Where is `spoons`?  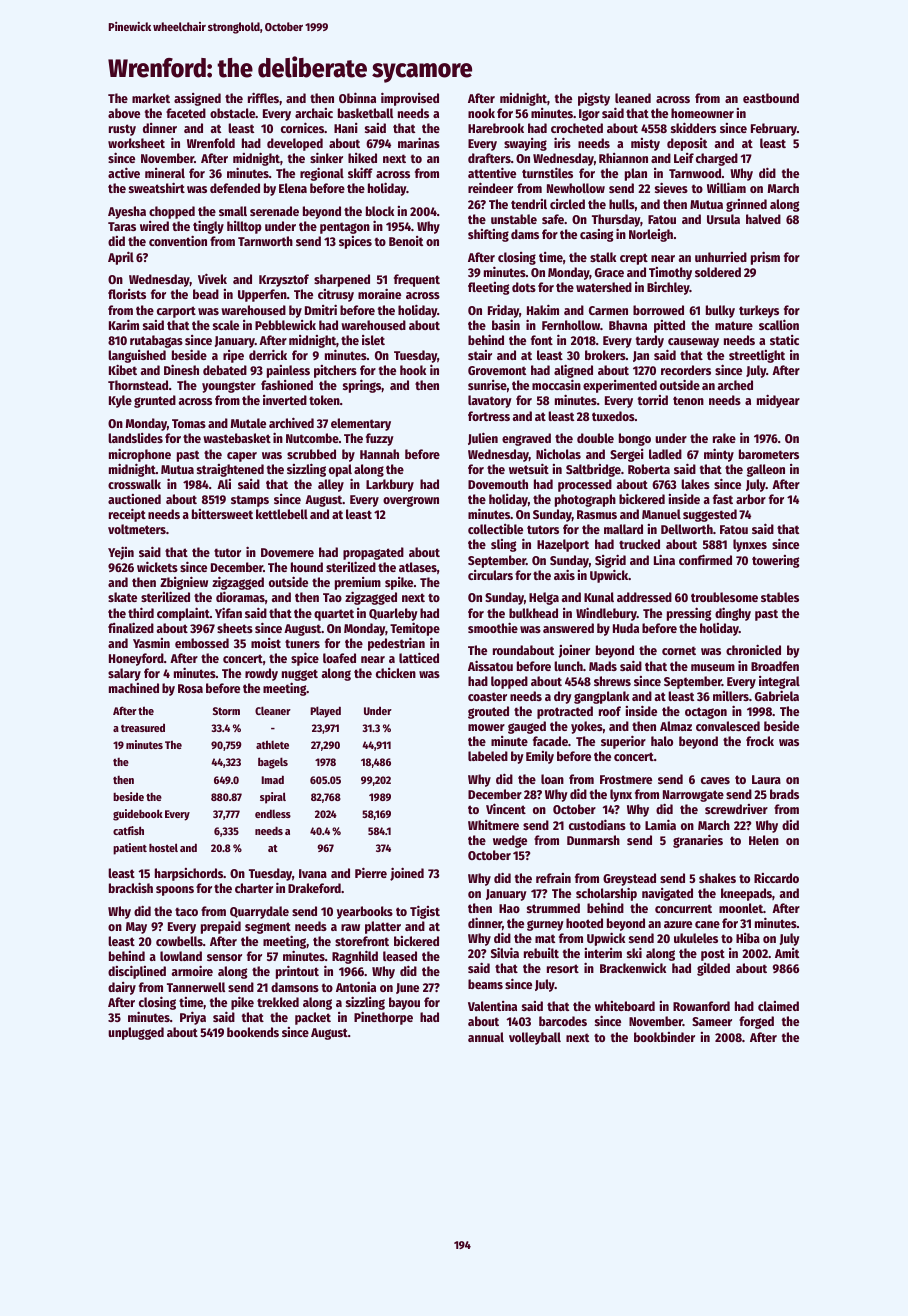
spoons is located at coordinates (175, 891).
